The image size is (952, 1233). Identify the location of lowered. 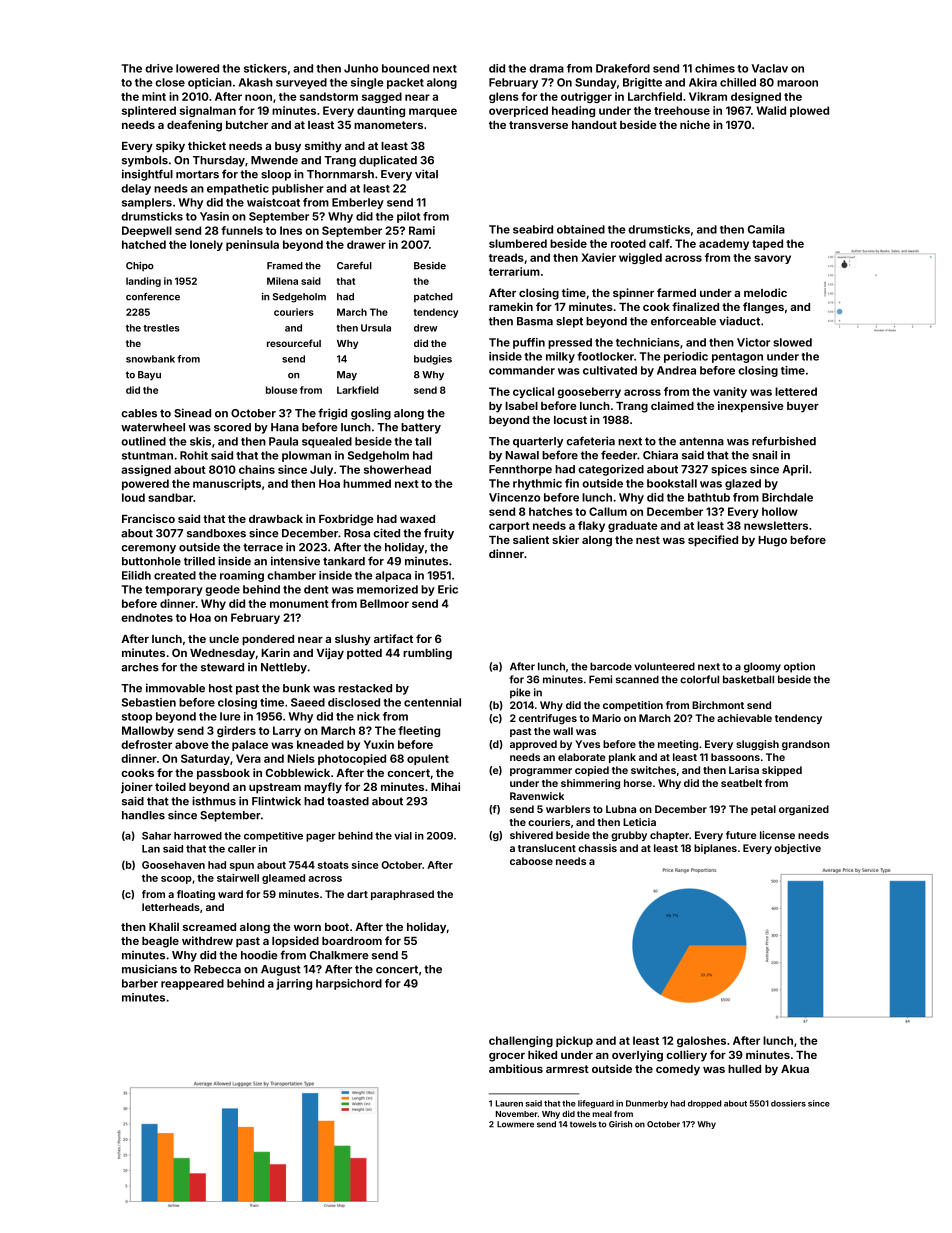
(197, 68).
